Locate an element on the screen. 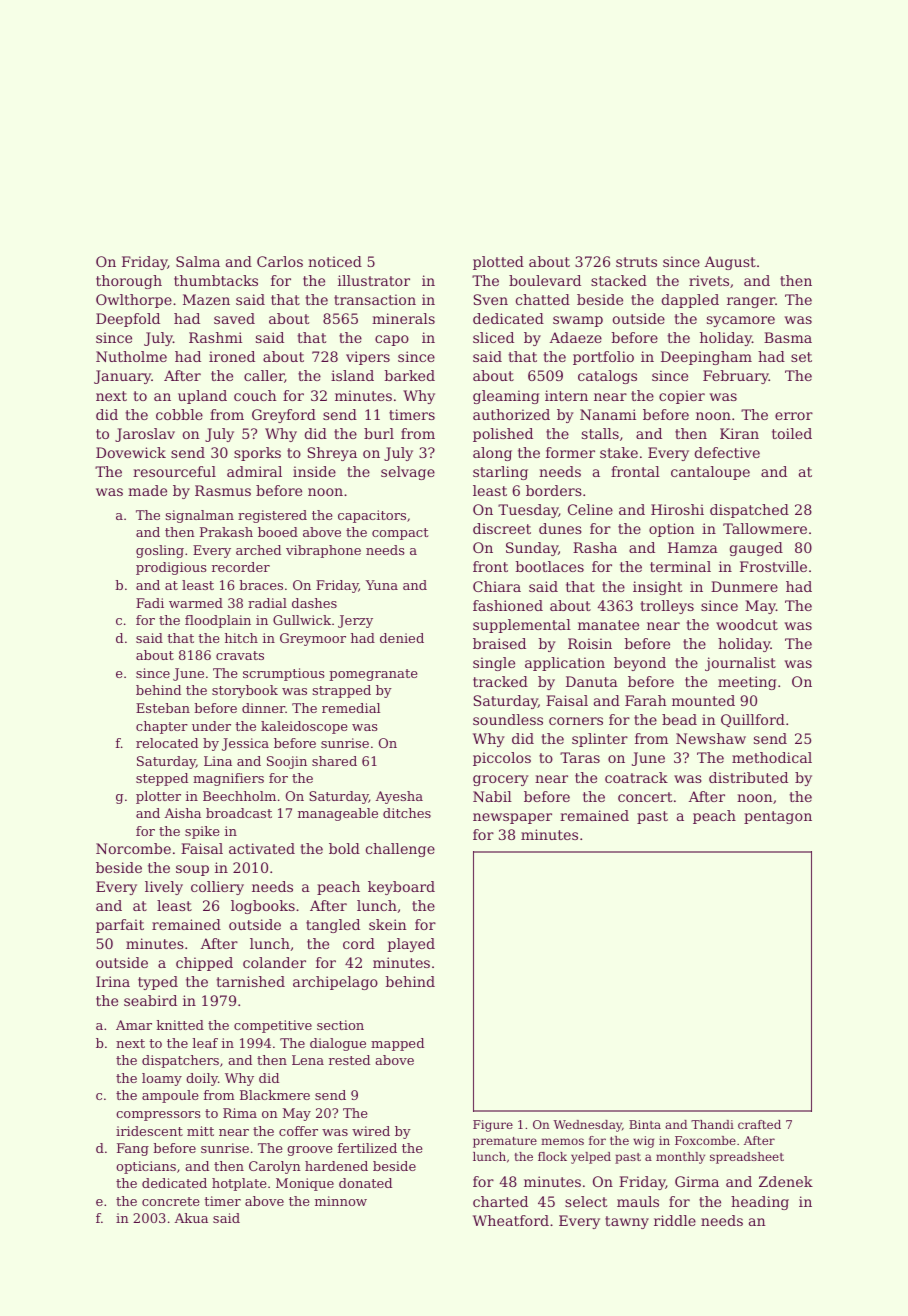 The height and width of the screenshot is (1316, 908). August is located at coordinates (730, 263).
